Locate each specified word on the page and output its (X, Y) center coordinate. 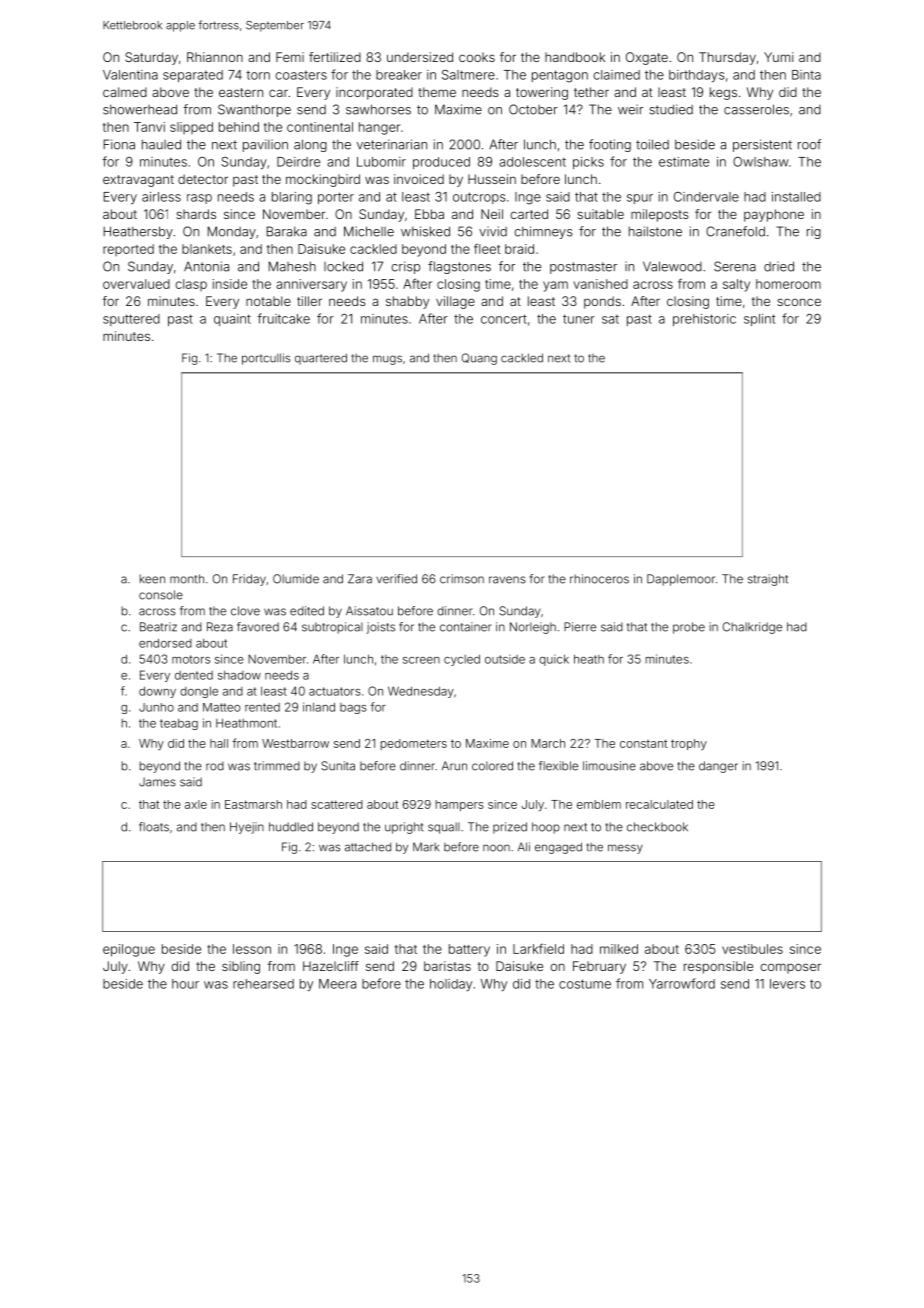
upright (404, 828)
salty (736, 285)
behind (239, 127)
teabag (179, 724)
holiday (451, 985)
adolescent (532, 162)
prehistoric (704, 320)
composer (790, 968)
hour (185, 984)
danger (718, 767)
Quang (479, 359)
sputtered (131, 320)
